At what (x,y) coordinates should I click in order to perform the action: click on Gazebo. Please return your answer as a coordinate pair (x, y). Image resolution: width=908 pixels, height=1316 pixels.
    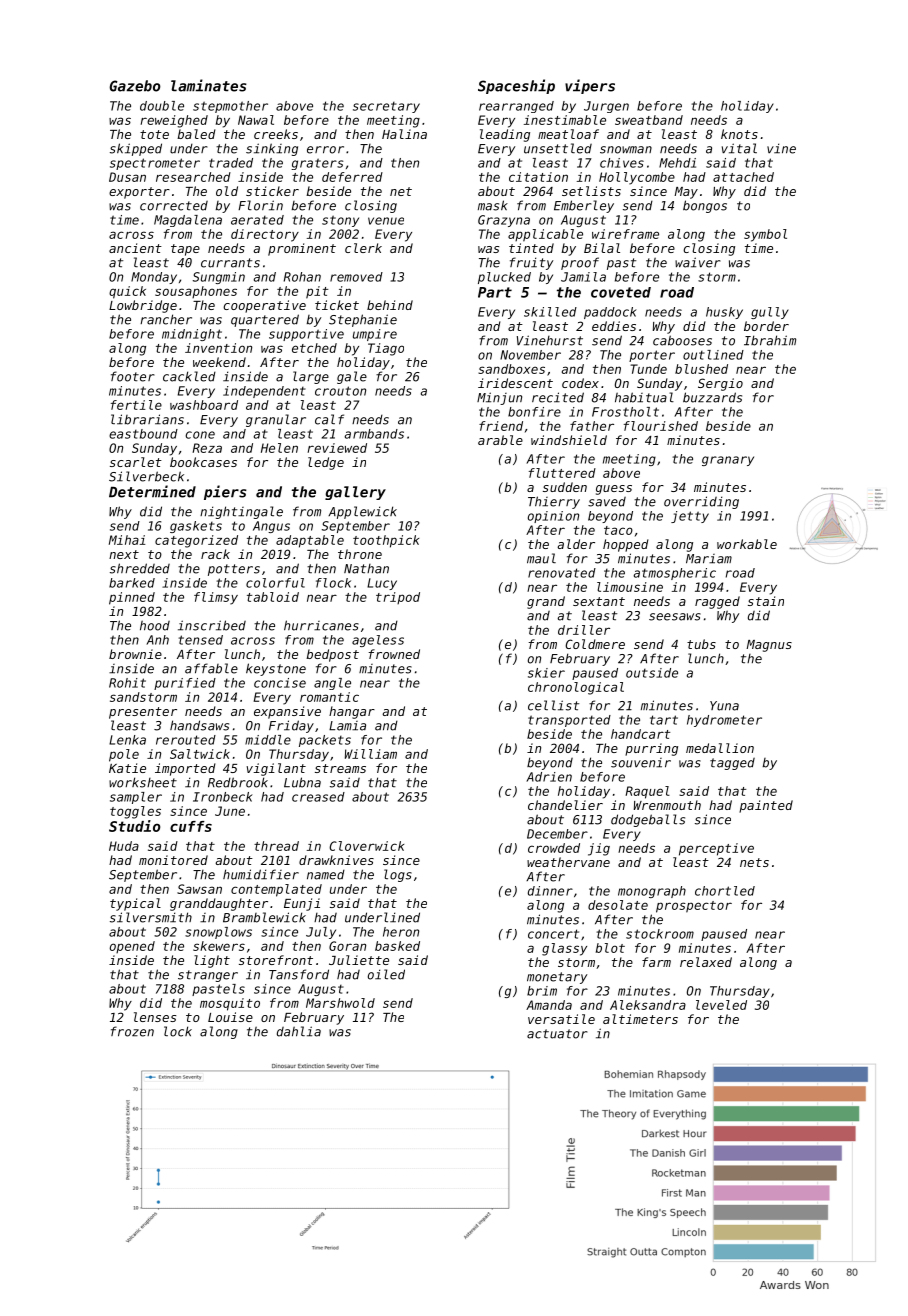
    Looking at the image, I should click on (135, 86).
